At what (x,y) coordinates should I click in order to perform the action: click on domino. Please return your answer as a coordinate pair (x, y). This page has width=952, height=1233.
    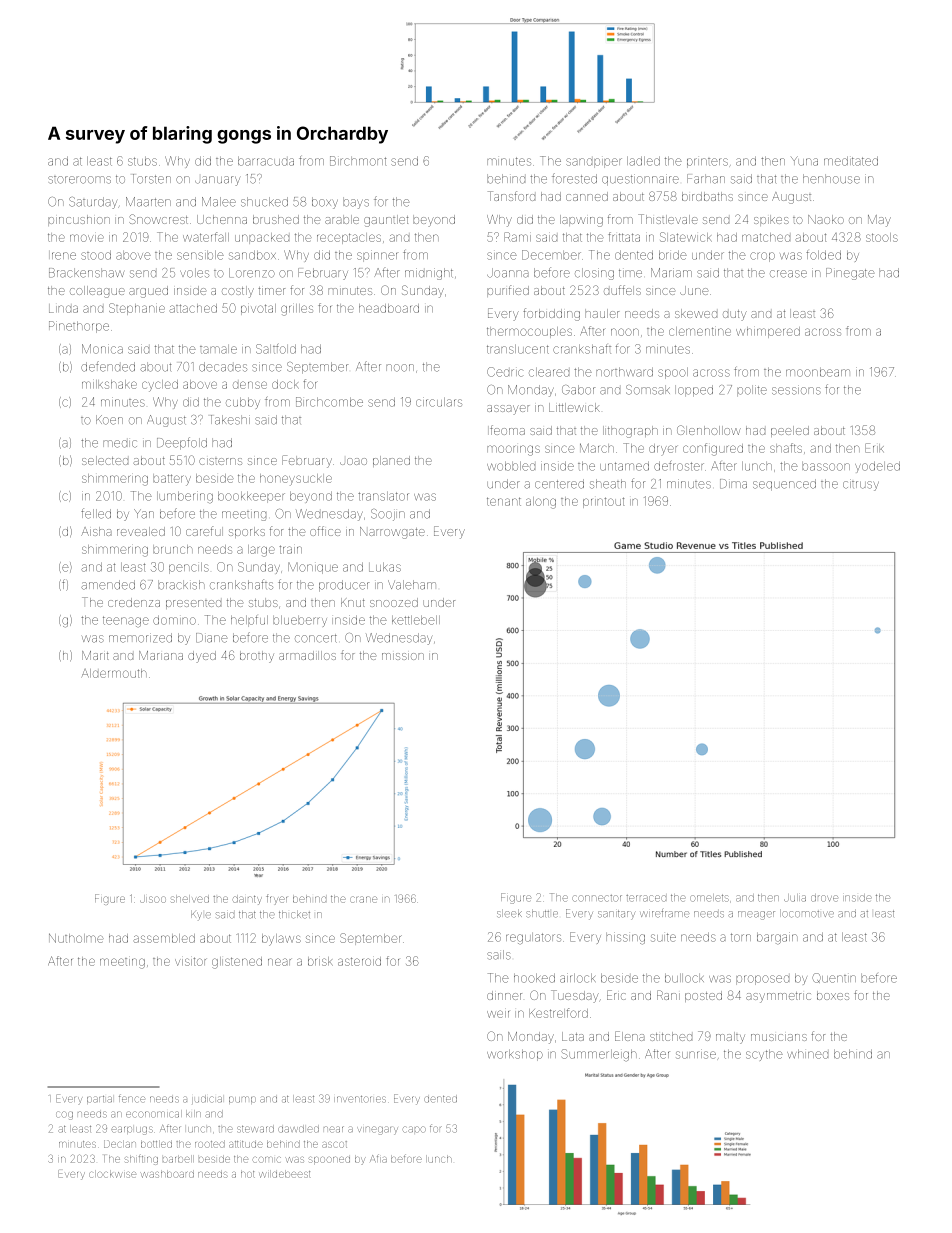
    Looking at the image, I should click on (174, 620).
